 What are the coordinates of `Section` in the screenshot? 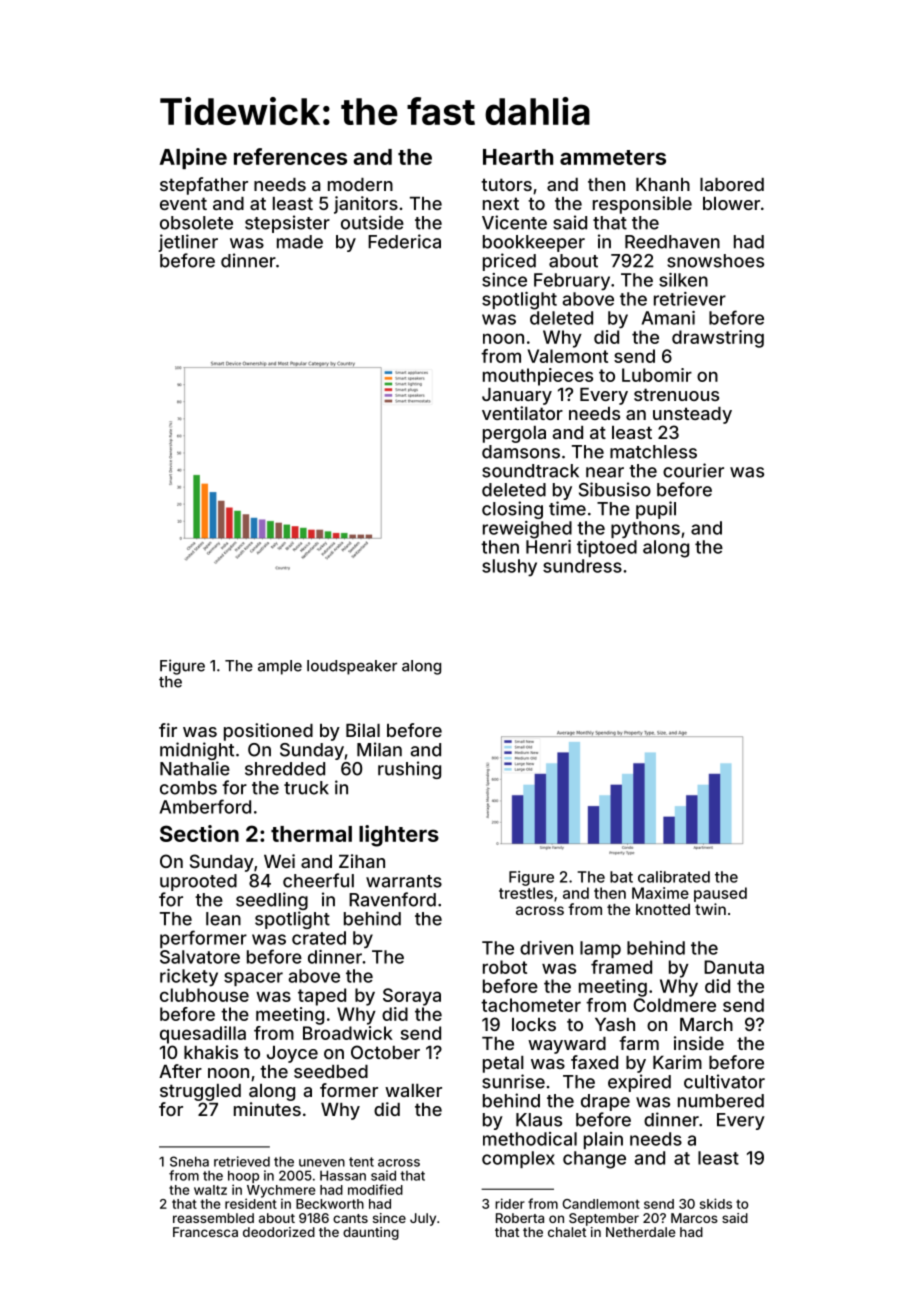 It's located at (199, 833).
